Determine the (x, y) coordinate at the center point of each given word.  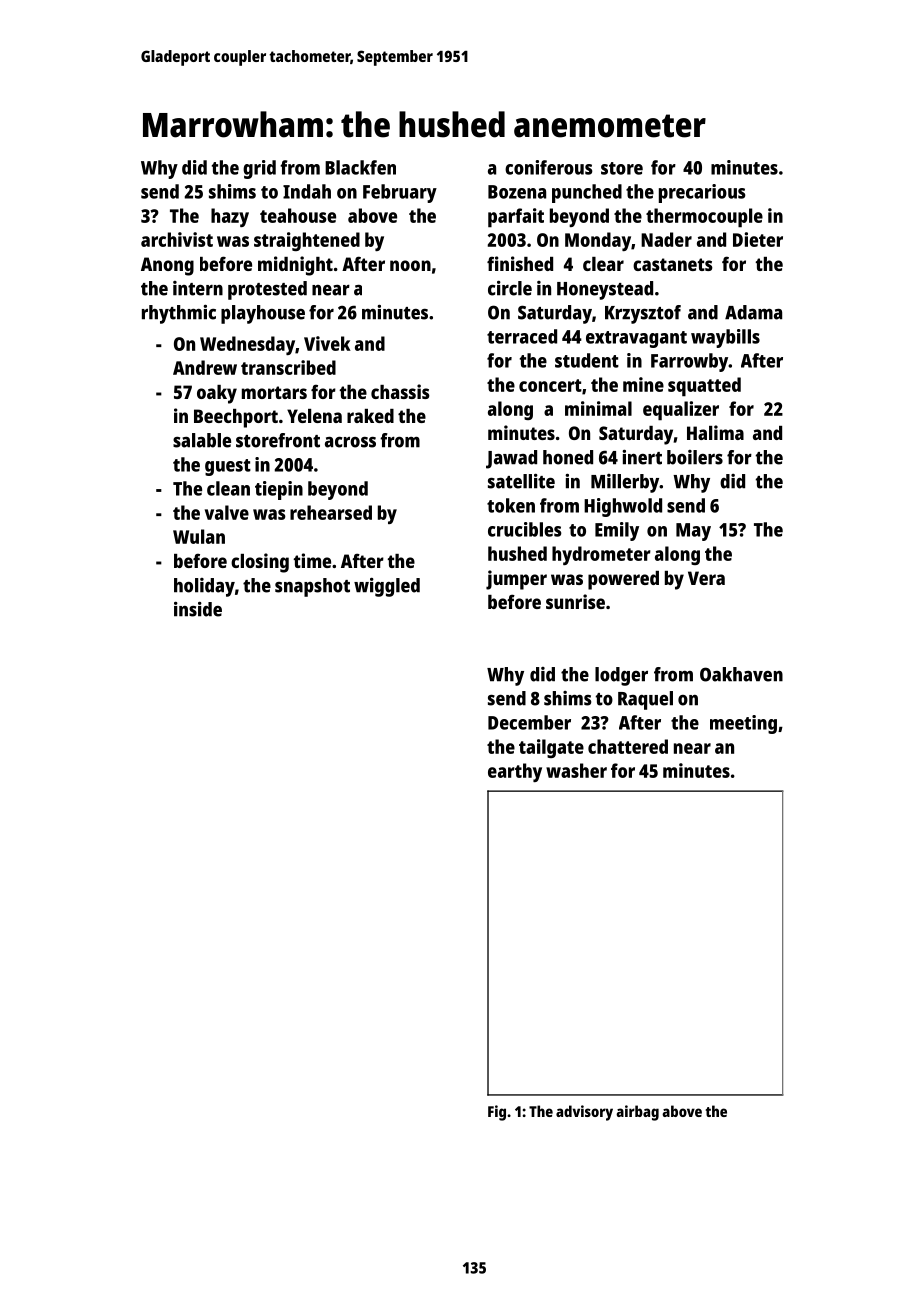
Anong (167, 266)
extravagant (636, 339)
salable (202, 440)
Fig (497, 1113)
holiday (204, 587)
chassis (400, 391)
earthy (515, 772)
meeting (743, 724)
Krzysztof (643, 314)
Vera (706, 578)
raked (370, 416)
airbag (637, 1113)
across (350, 442)
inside (198, 609)
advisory (584, 1113)
